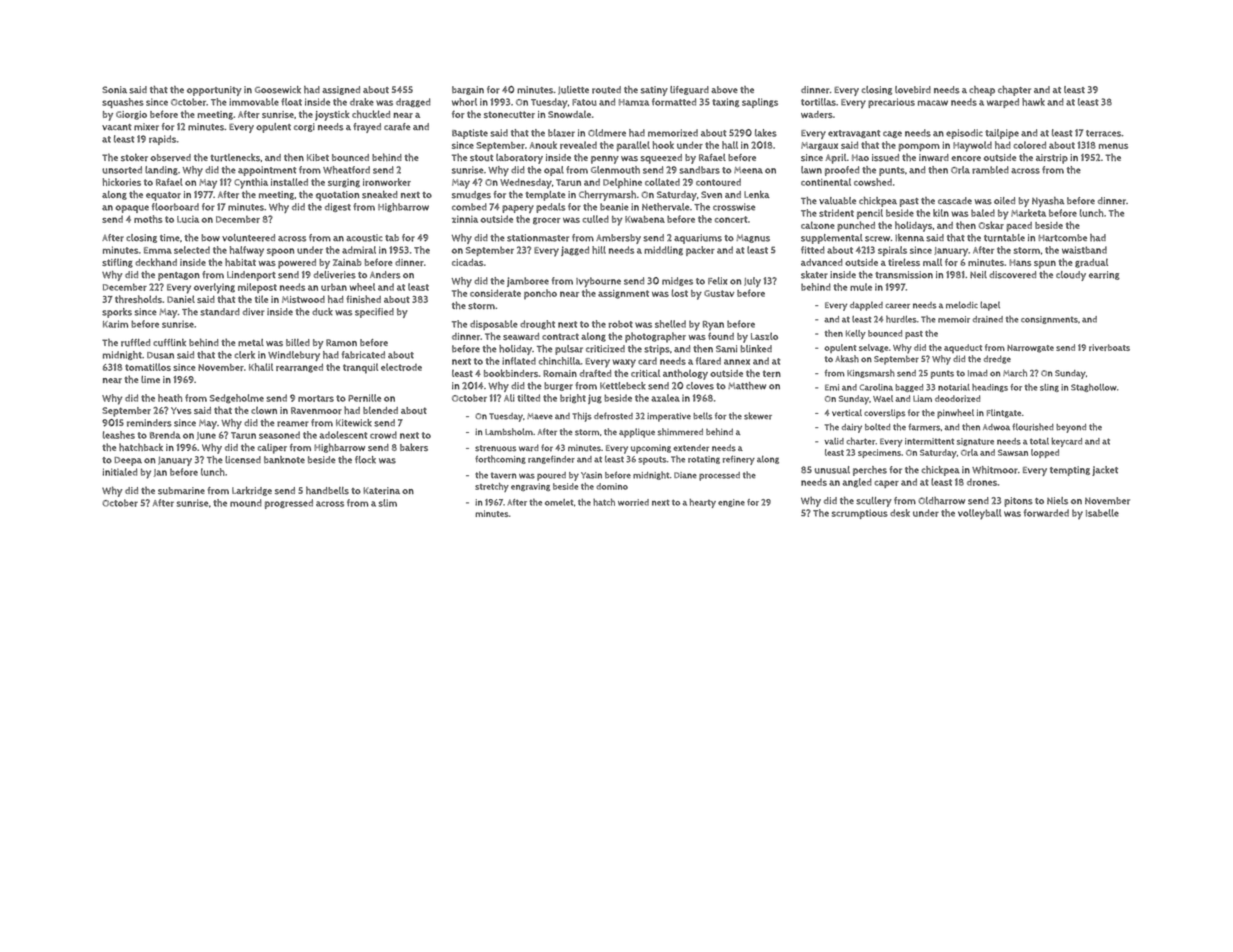 This page has height=952, width=1233. I want to click on vacant, so click(117, 127).
